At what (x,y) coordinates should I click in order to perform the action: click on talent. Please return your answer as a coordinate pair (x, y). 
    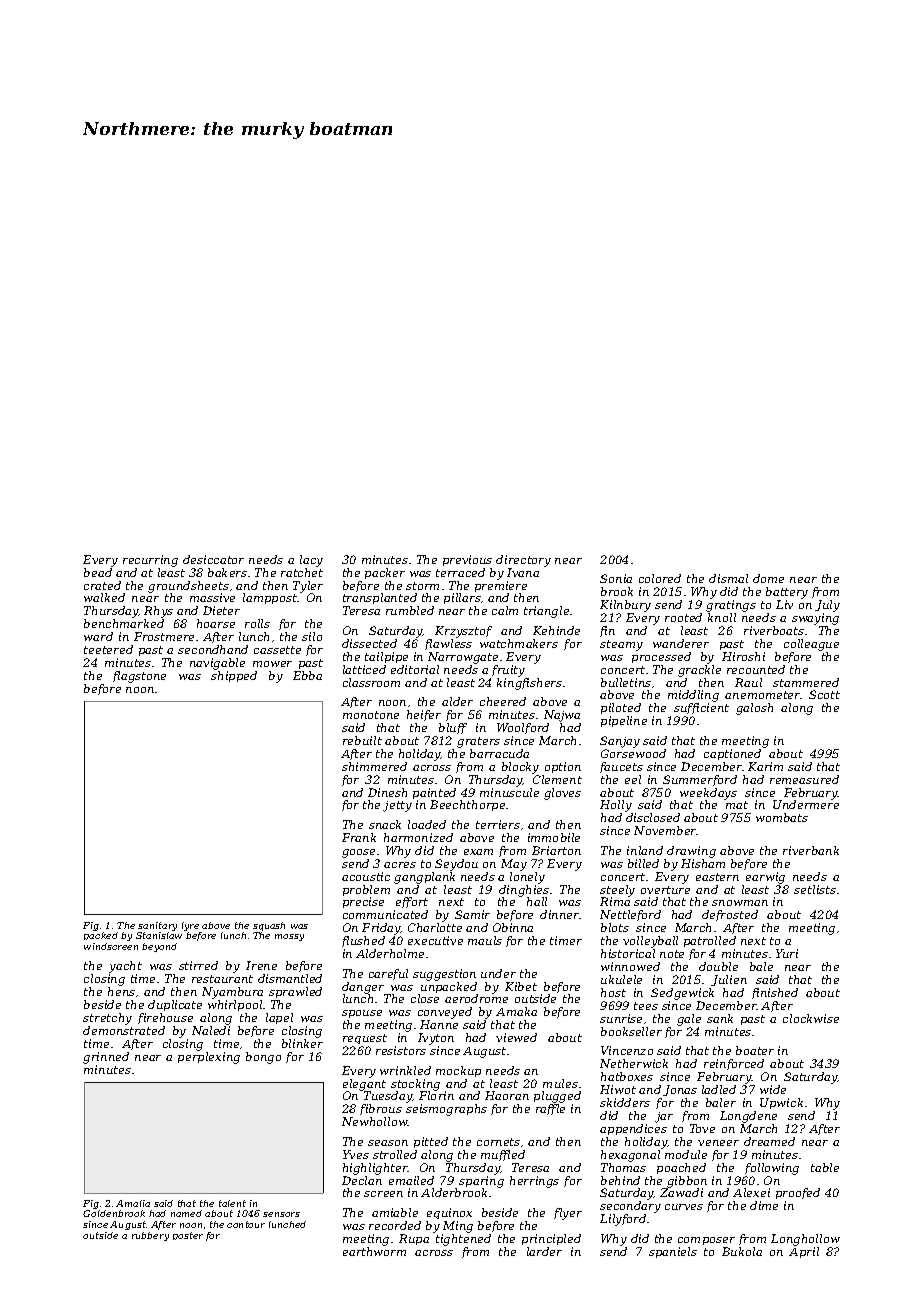
    Looking at the image, I should click on (232, 1203).
